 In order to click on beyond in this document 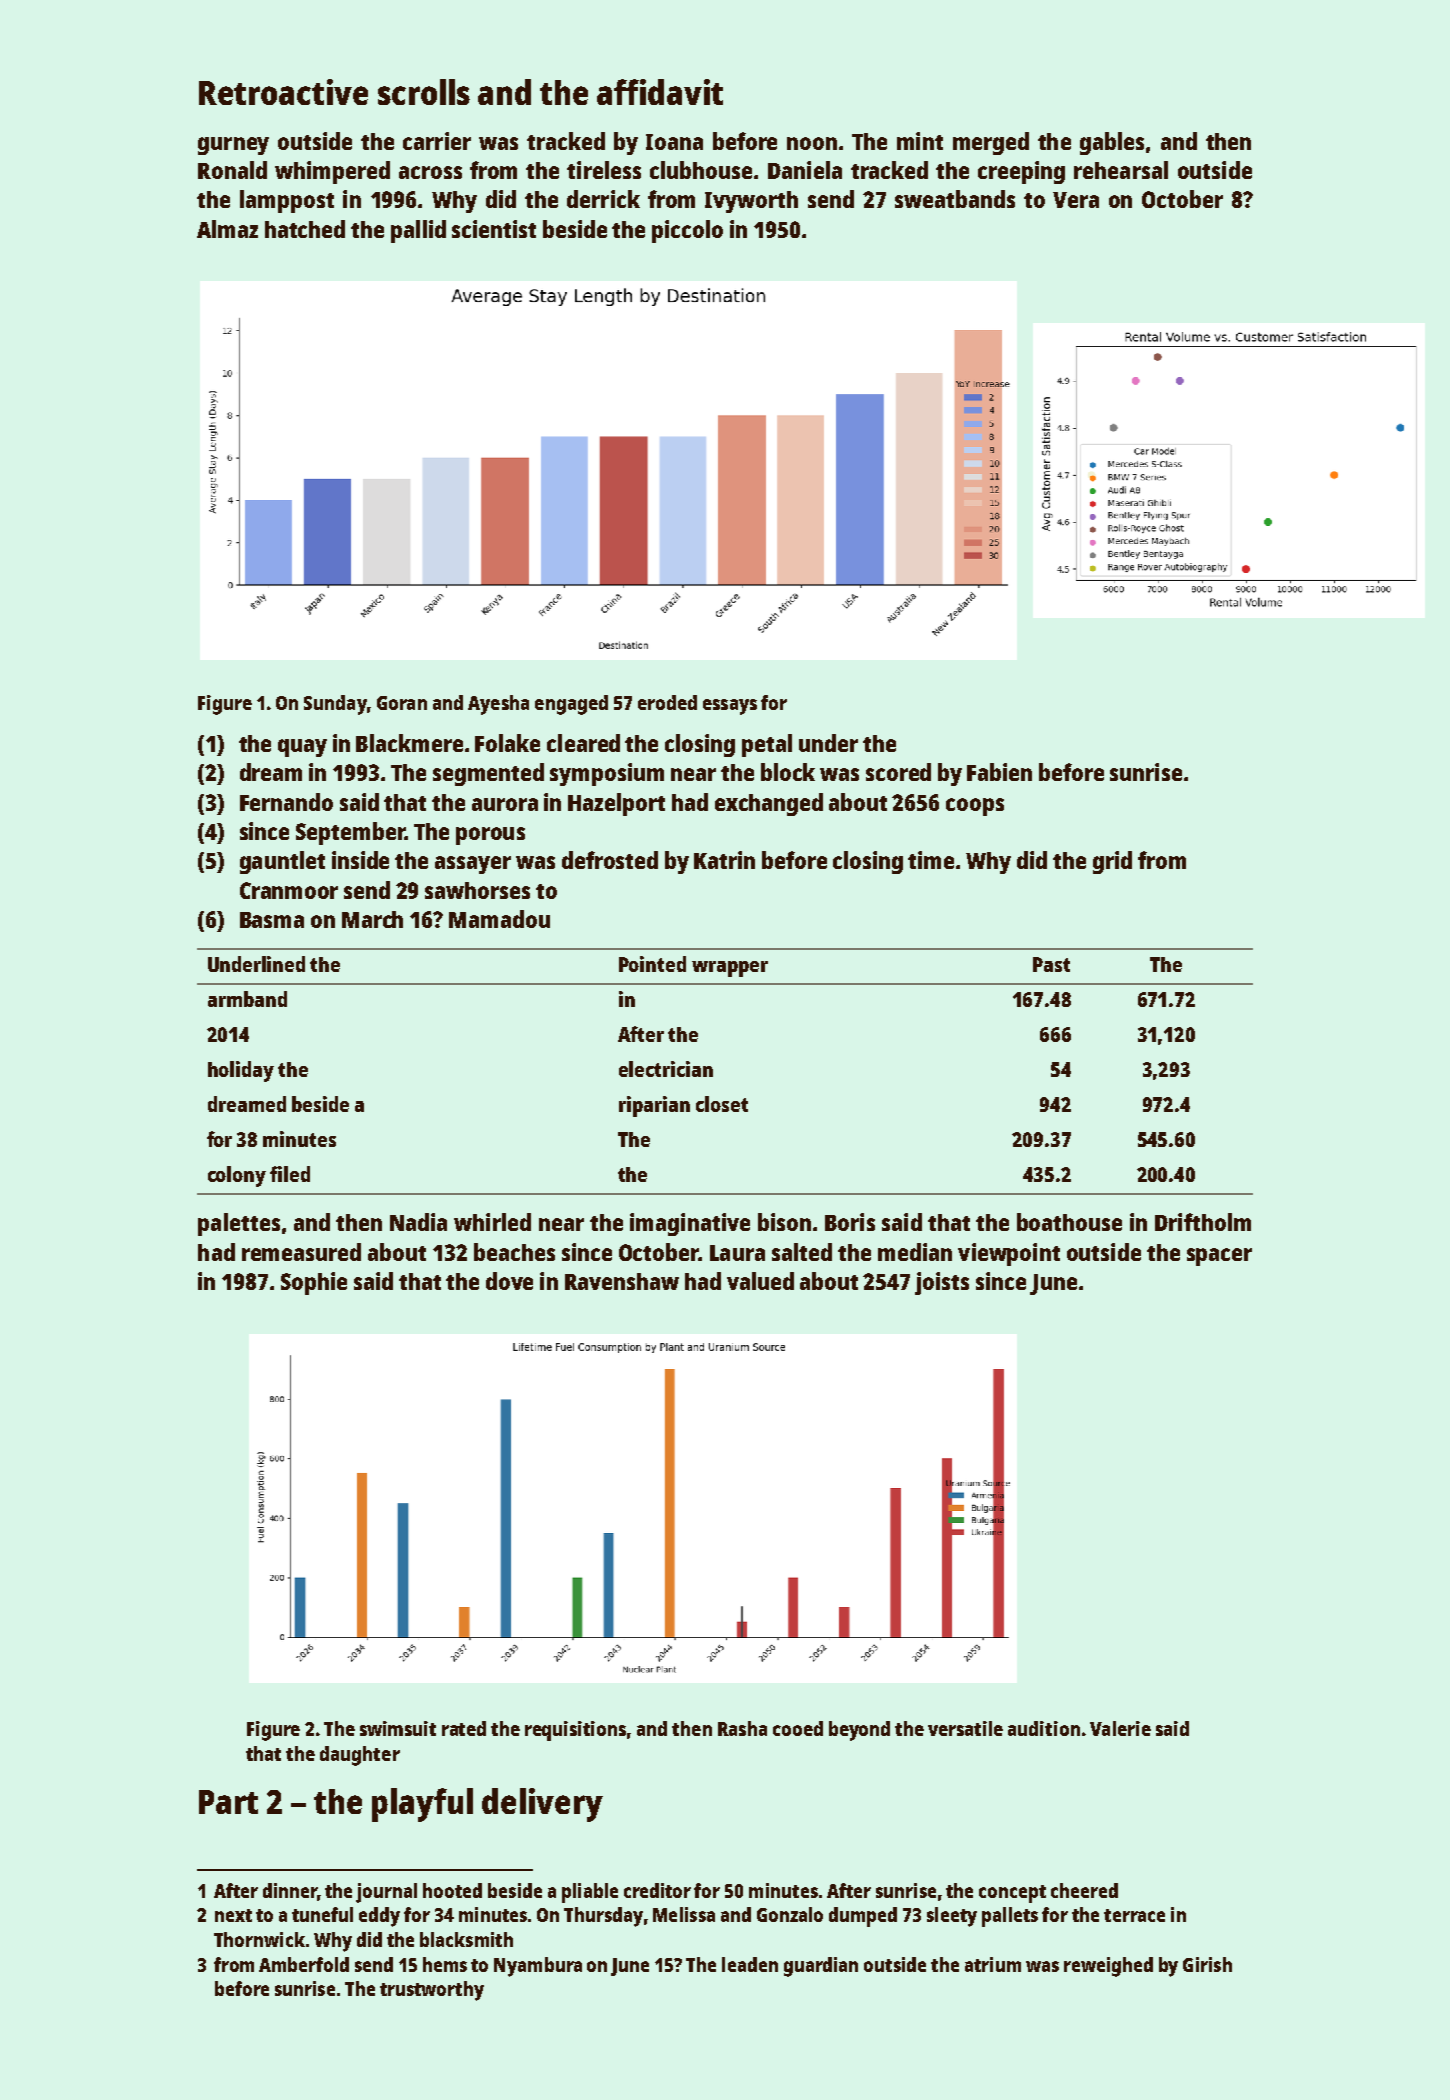, I will do `click(859, 1731)`.
